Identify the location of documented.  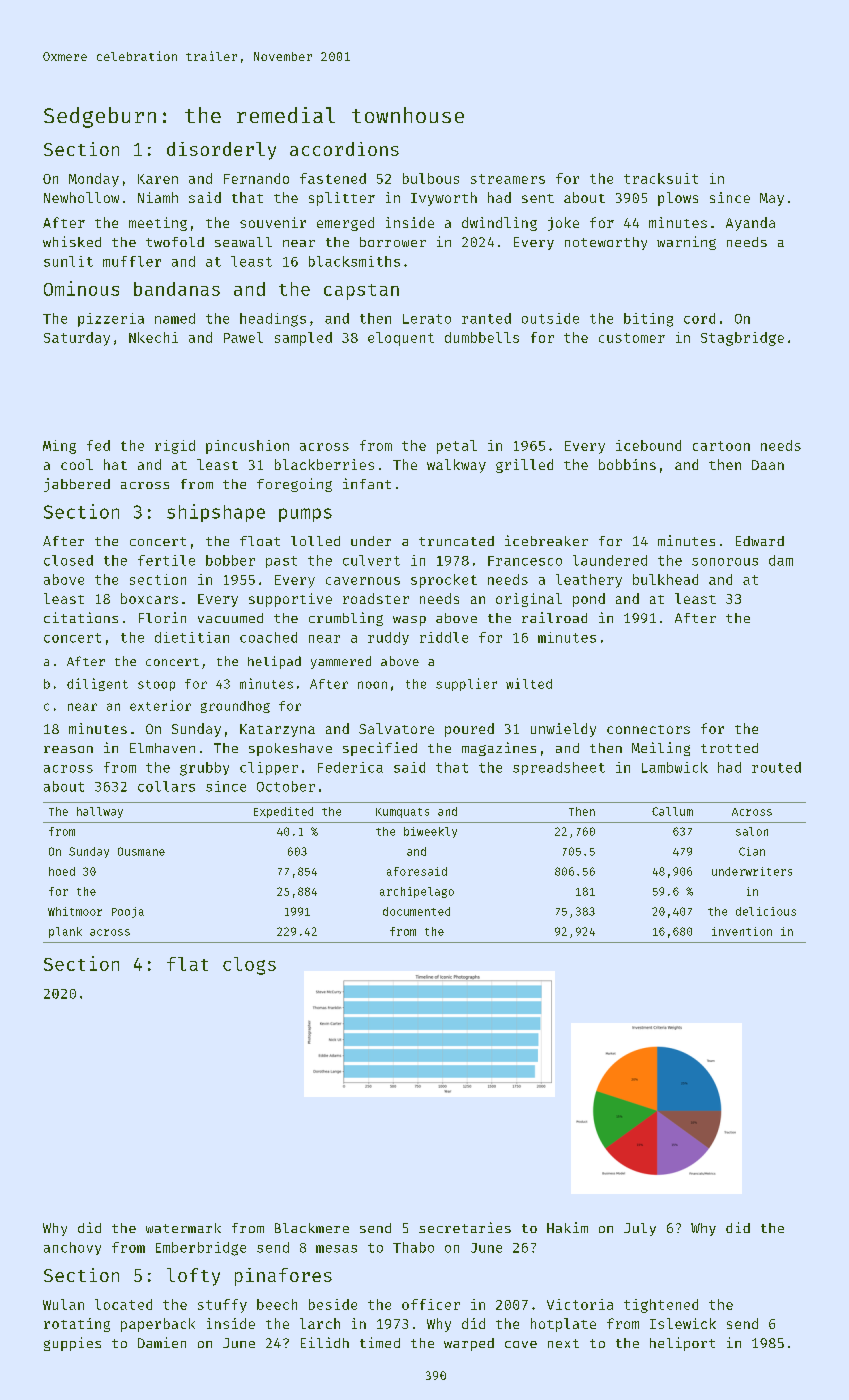
(416, 911).
